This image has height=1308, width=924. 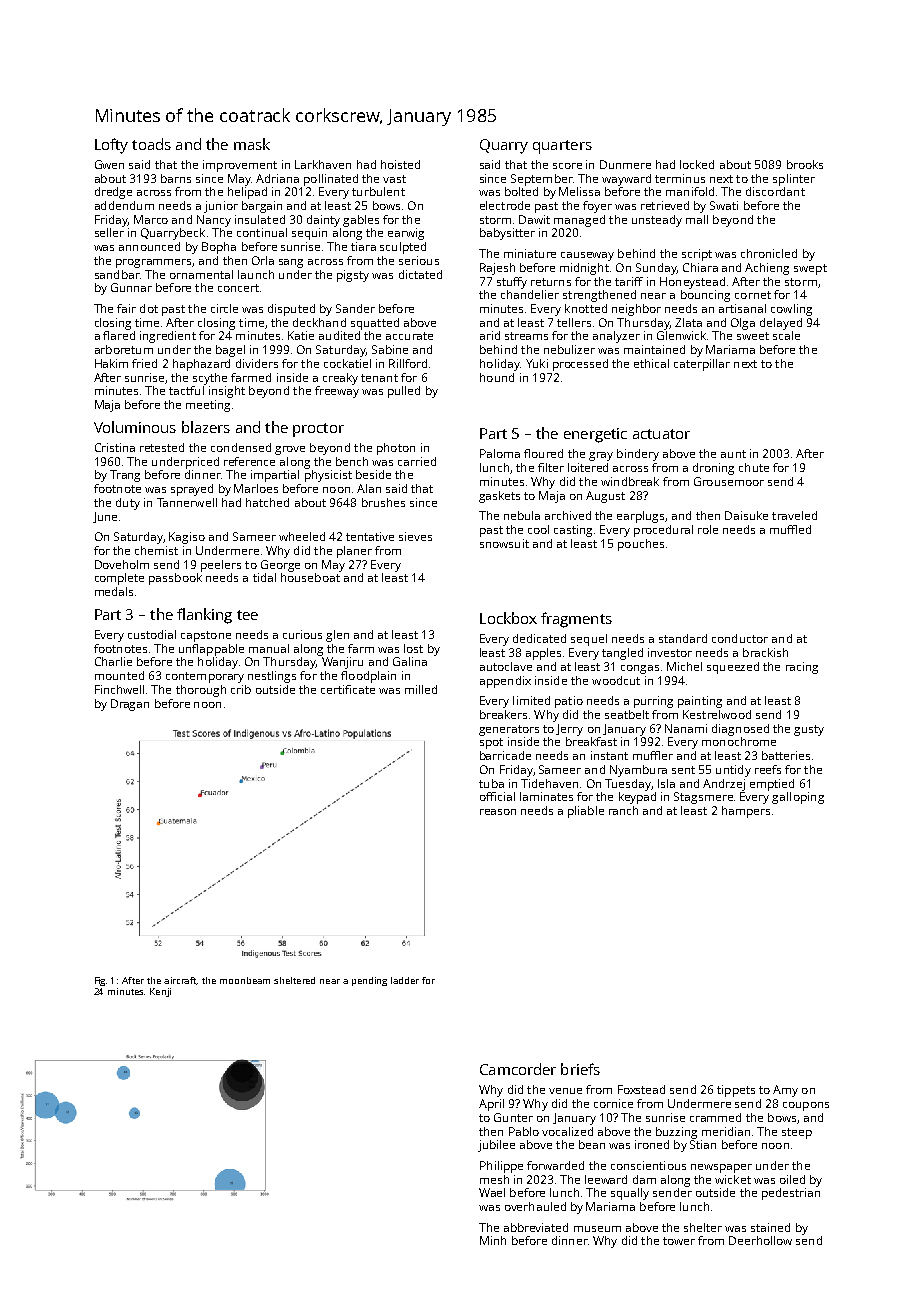 I want to click on Lofty, so click(x=111, y=146).
